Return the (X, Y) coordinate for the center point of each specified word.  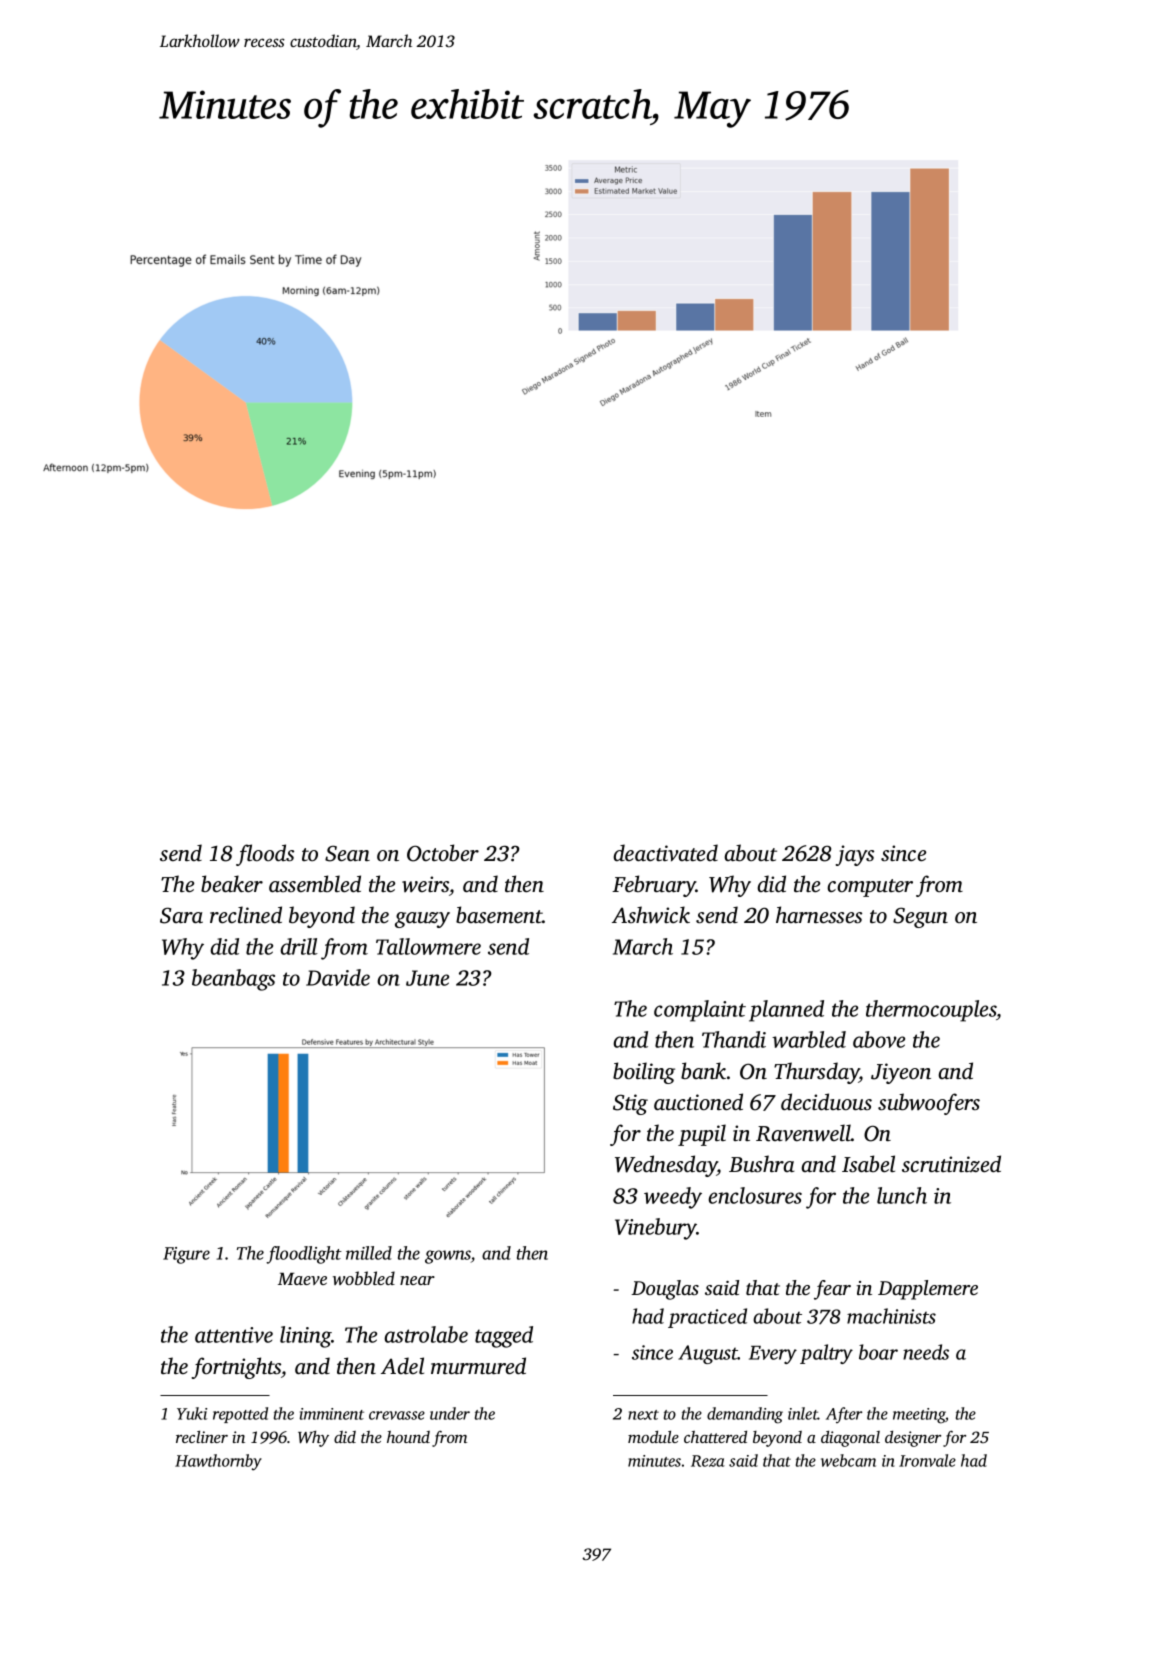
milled (369, 1253)
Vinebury (656, 1229)
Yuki (192, 1413)
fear (832, 1290)
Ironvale (927, 1460)
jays (855, 855)
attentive (234, 1335)
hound (408, 1437)
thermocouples (931, 1011)
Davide (338, 977)
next (643, 1415)
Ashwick (651, 915)
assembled (315, 883)
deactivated (665, 853)
